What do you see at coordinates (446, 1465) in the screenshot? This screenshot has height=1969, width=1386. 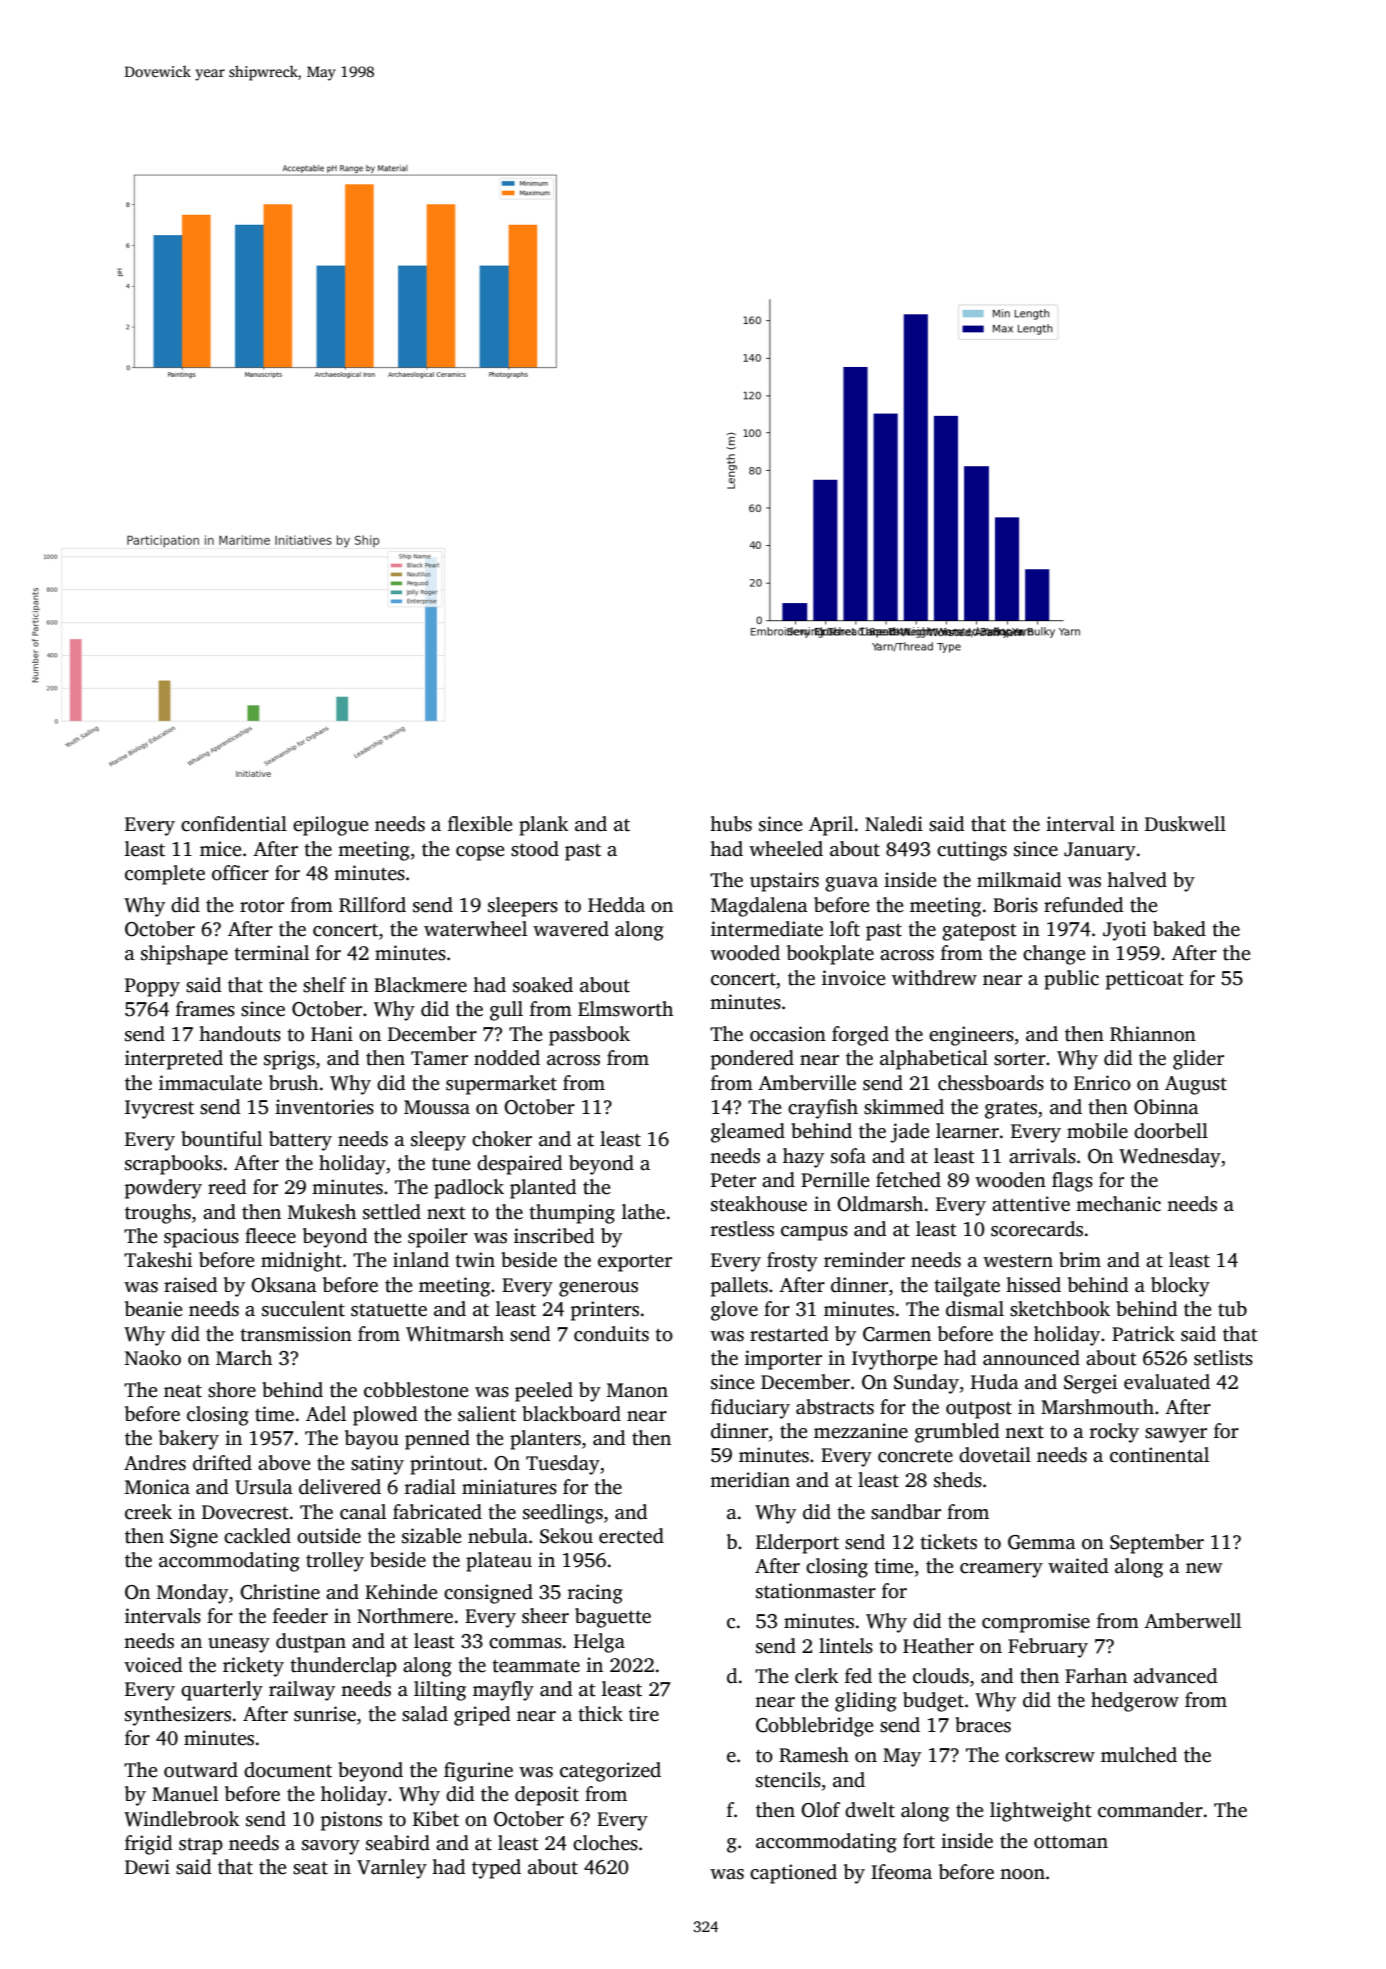 I see `printout` at bounding box center [446, 1465].
